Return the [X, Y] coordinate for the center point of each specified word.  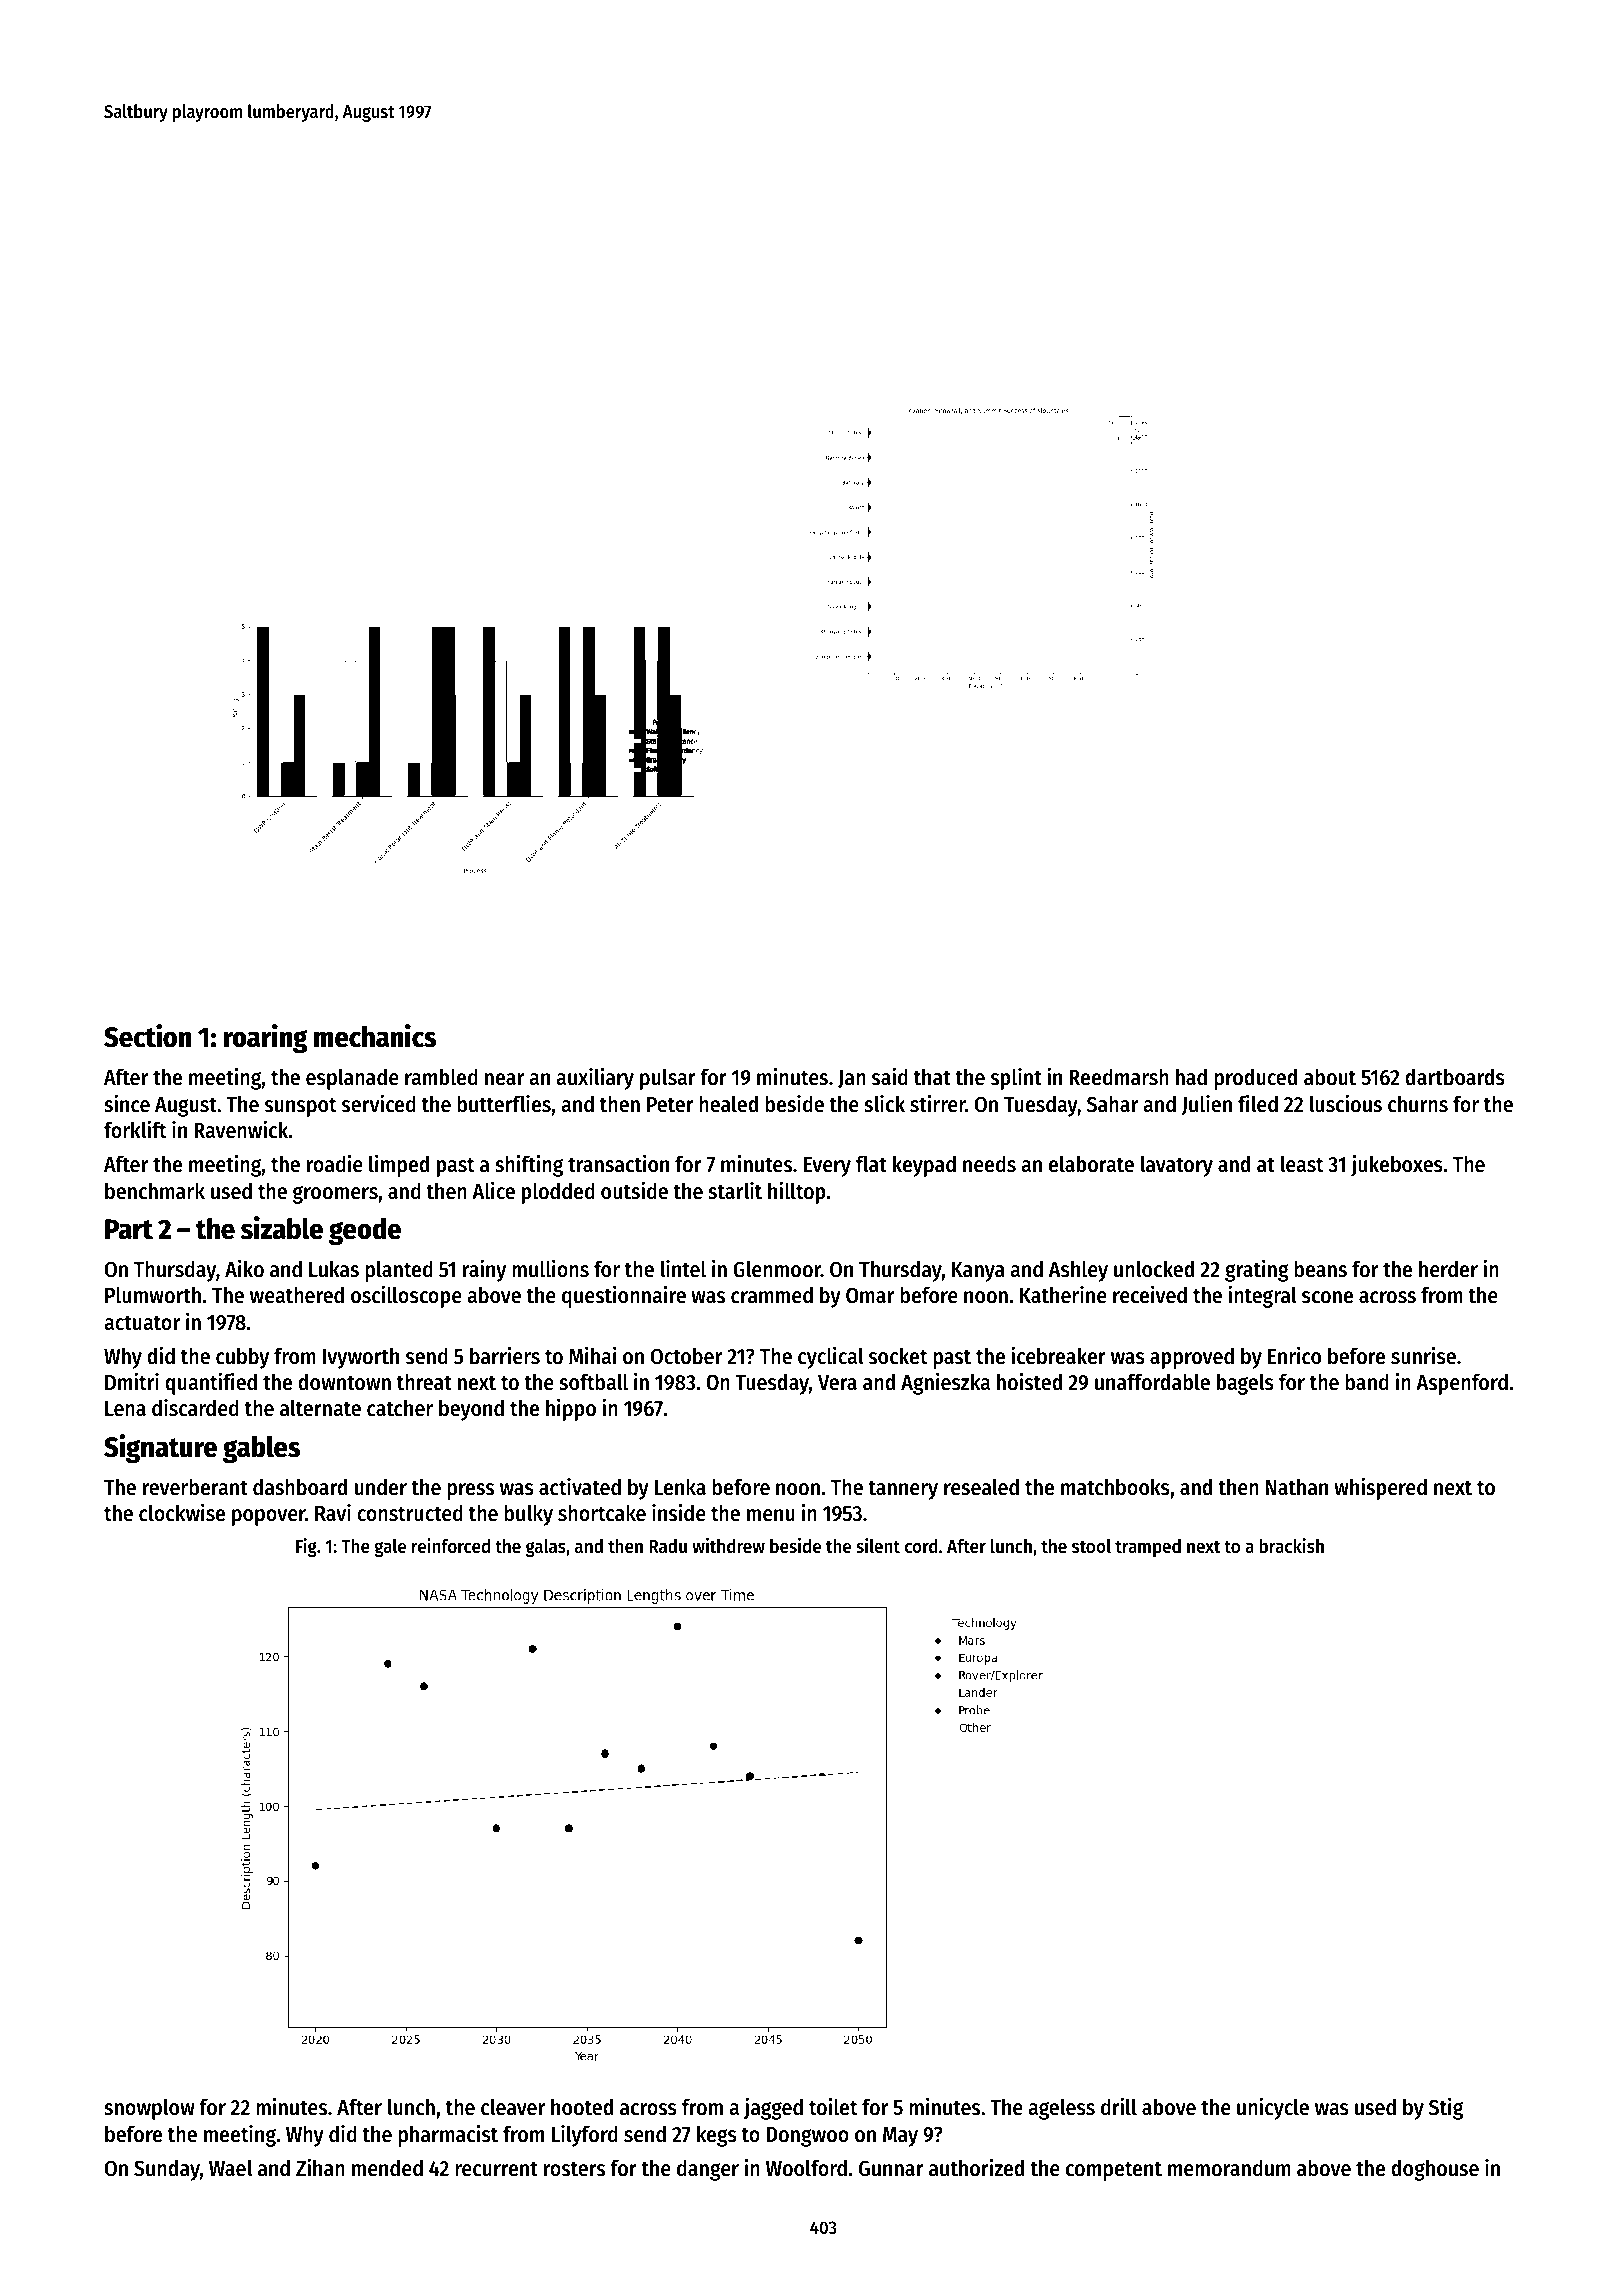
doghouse [1435, 2170]
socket [898, 1356]
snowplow [149, 2109]
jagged [773, 2108]
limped [399, 1166]
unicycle [1273, 2108]
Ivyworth [361, 1358]
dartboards [1455, 1077]
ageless [1061, 2109]
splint [1016, 1079]
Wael [230, 2168]
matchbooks [1115, 1487]
